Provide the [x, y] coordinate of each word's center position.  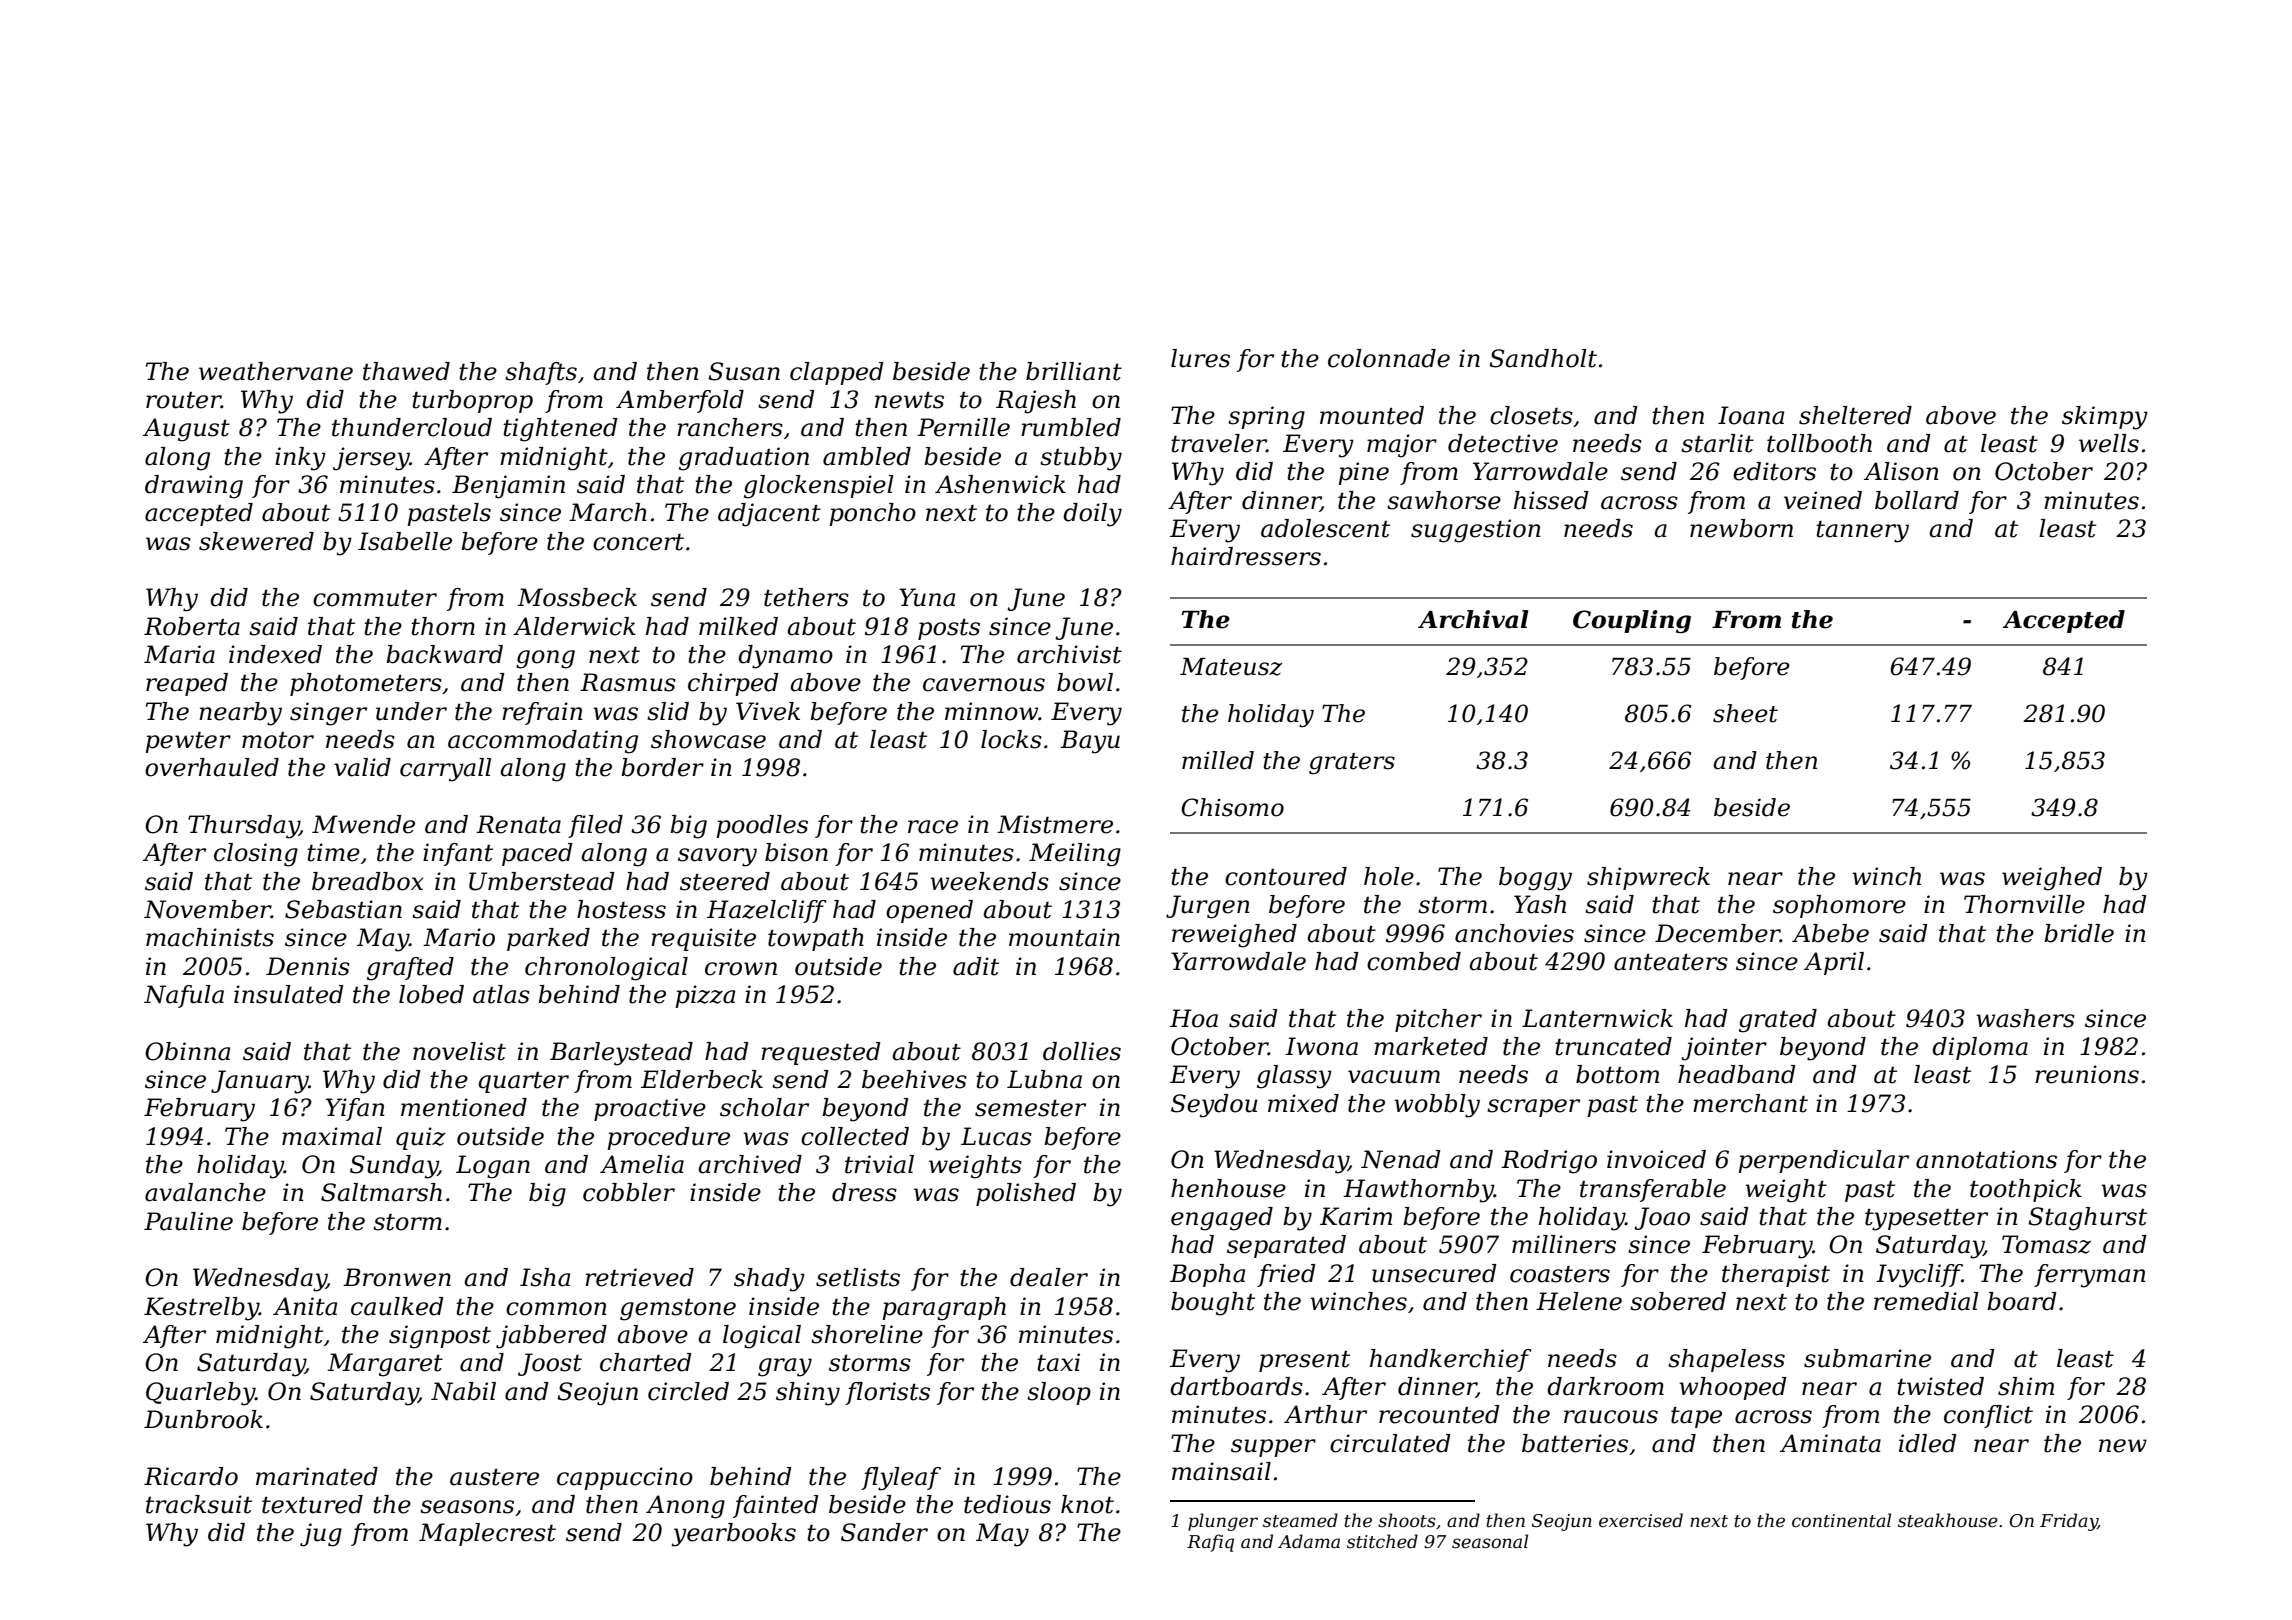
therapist [1776, 1275]
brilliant [1074, 371]
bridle [2079, 933]
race [933, 827]
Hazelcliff [766, 911]
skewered [256, 541]
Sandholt [1543, 358]
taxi [1058, 1362]
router [183, 400]
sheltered [1855, 415]
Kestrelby [201, 1309]
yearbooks [734, 1535]
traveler [1218, 443]
